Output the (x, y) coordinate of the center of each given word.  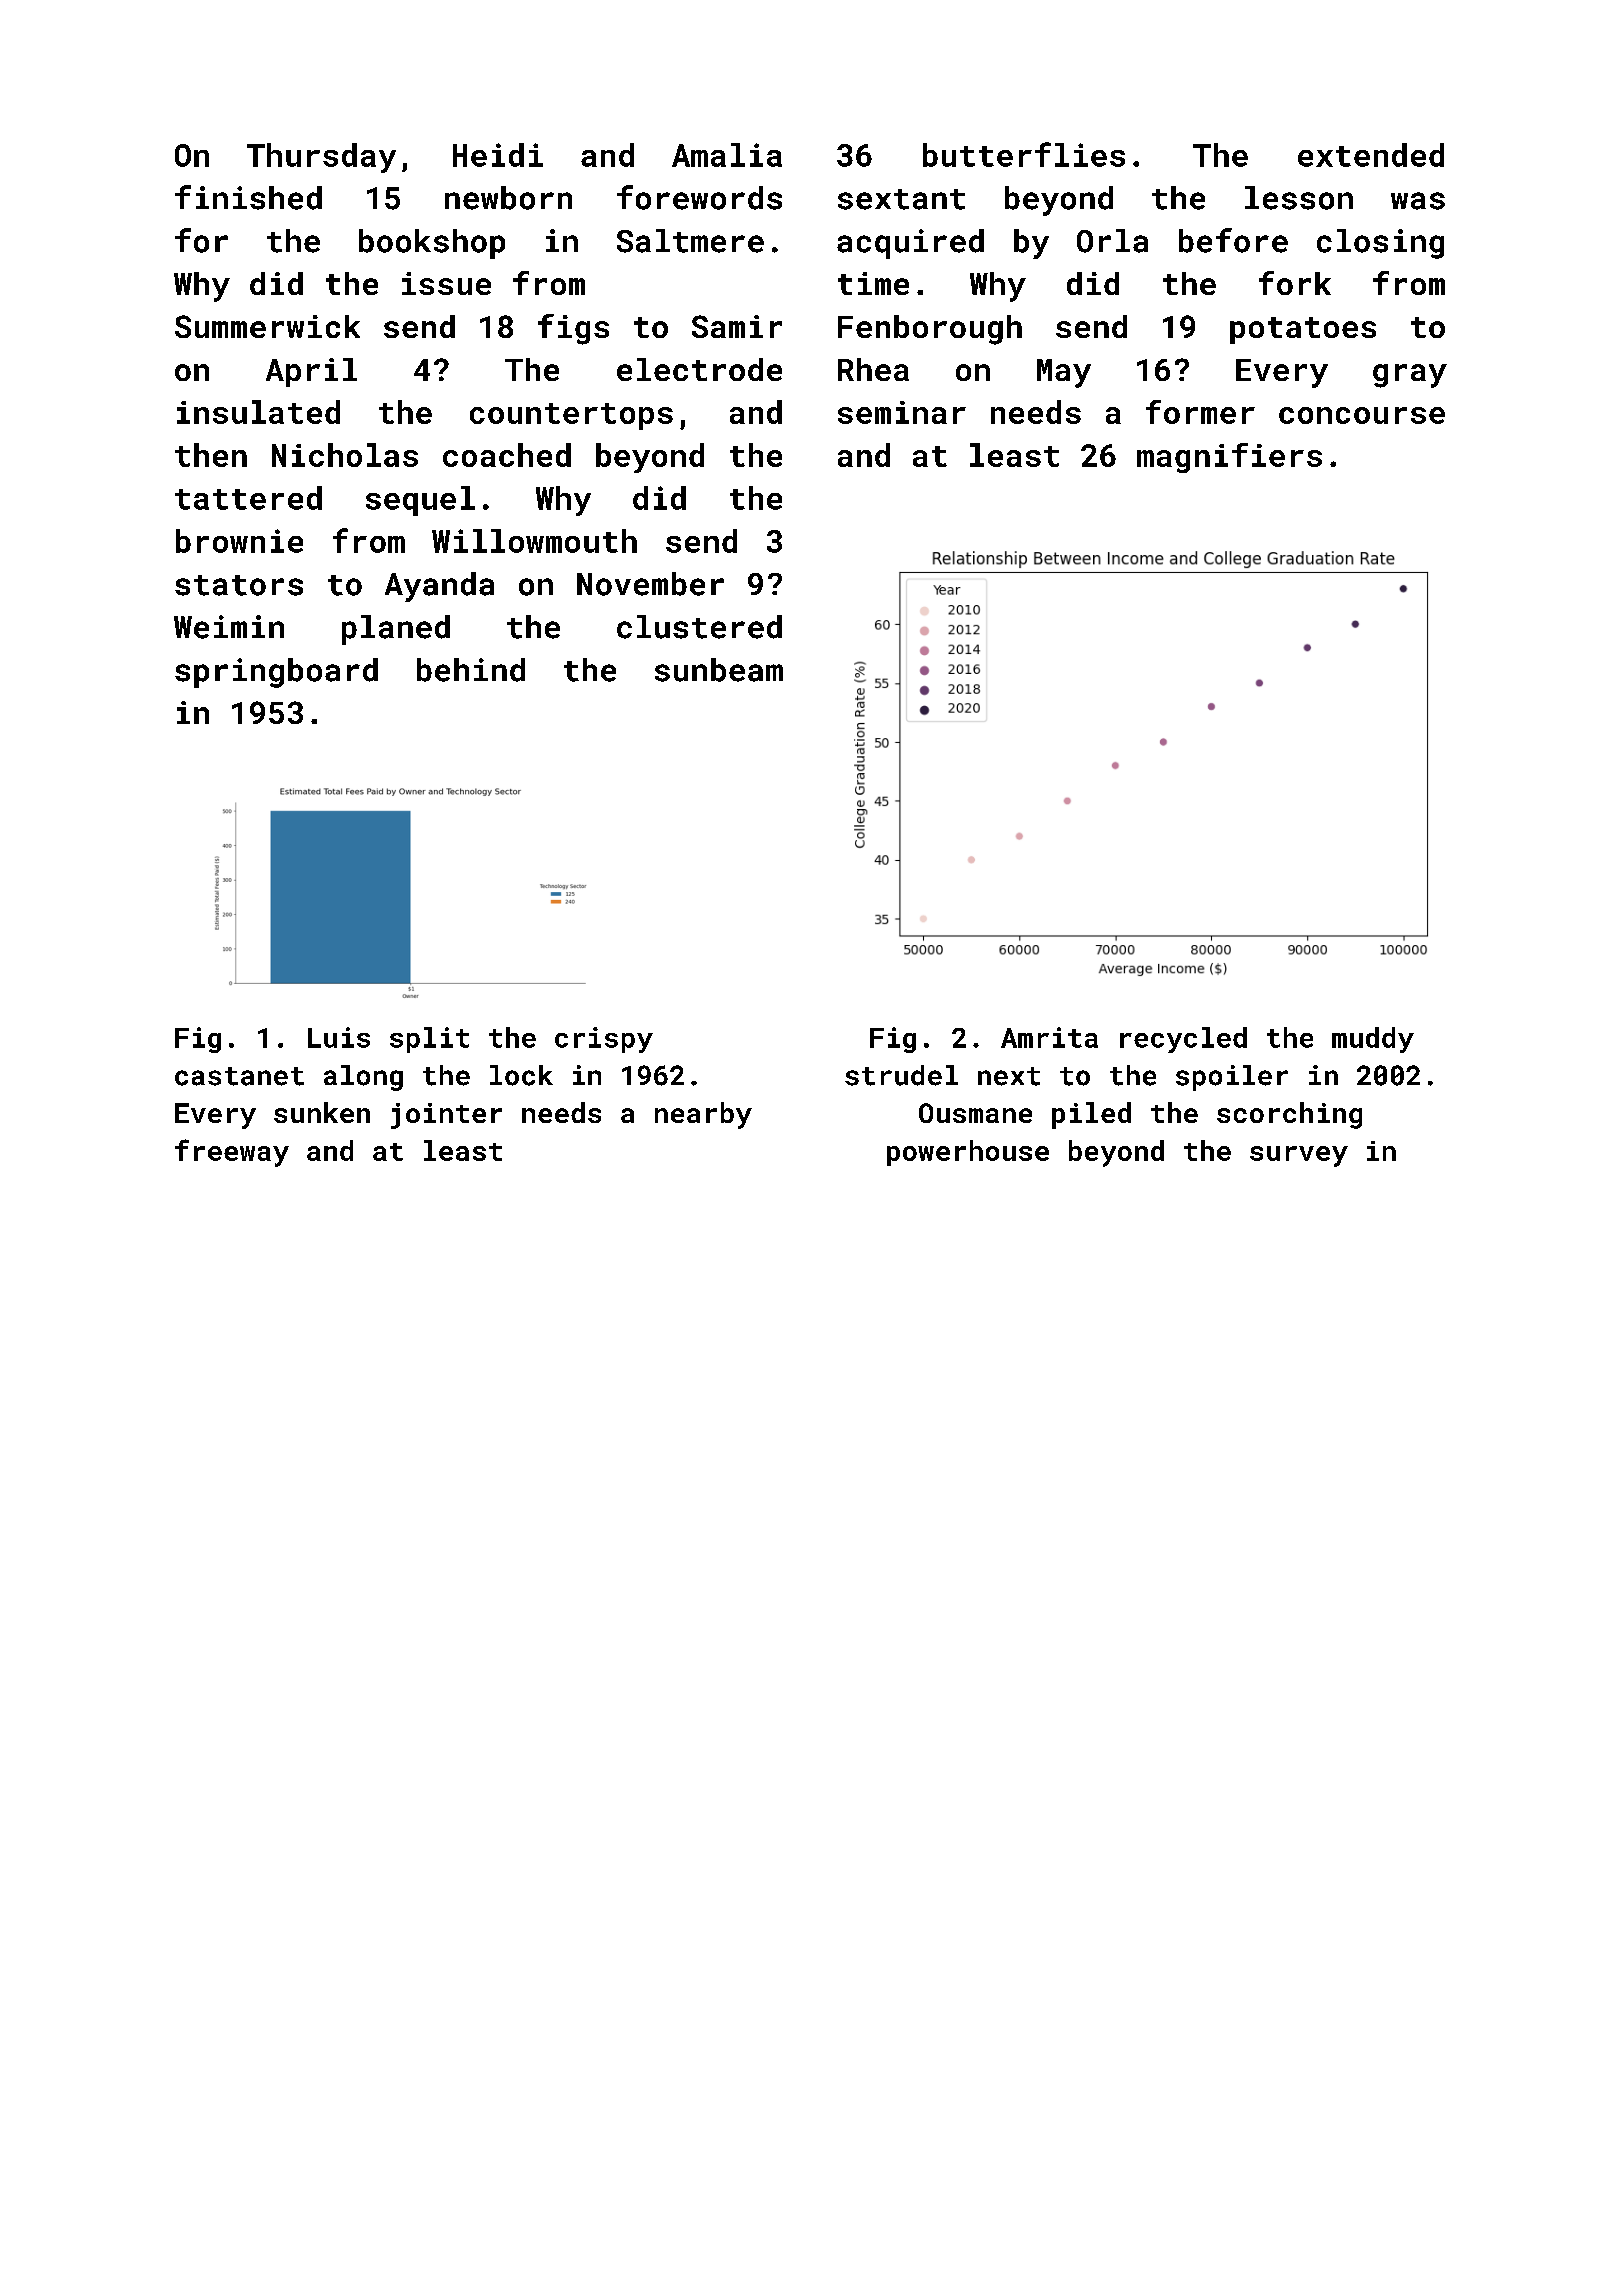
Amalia (727, 155)
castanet (239, 1076)
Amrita (1049, 1037)
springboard (276, 673)
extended (1371, 155)
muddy (1373, 1040)
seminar (902, 412)
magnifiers (1229, 458)
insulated (258, 412)
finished (248, 197)
